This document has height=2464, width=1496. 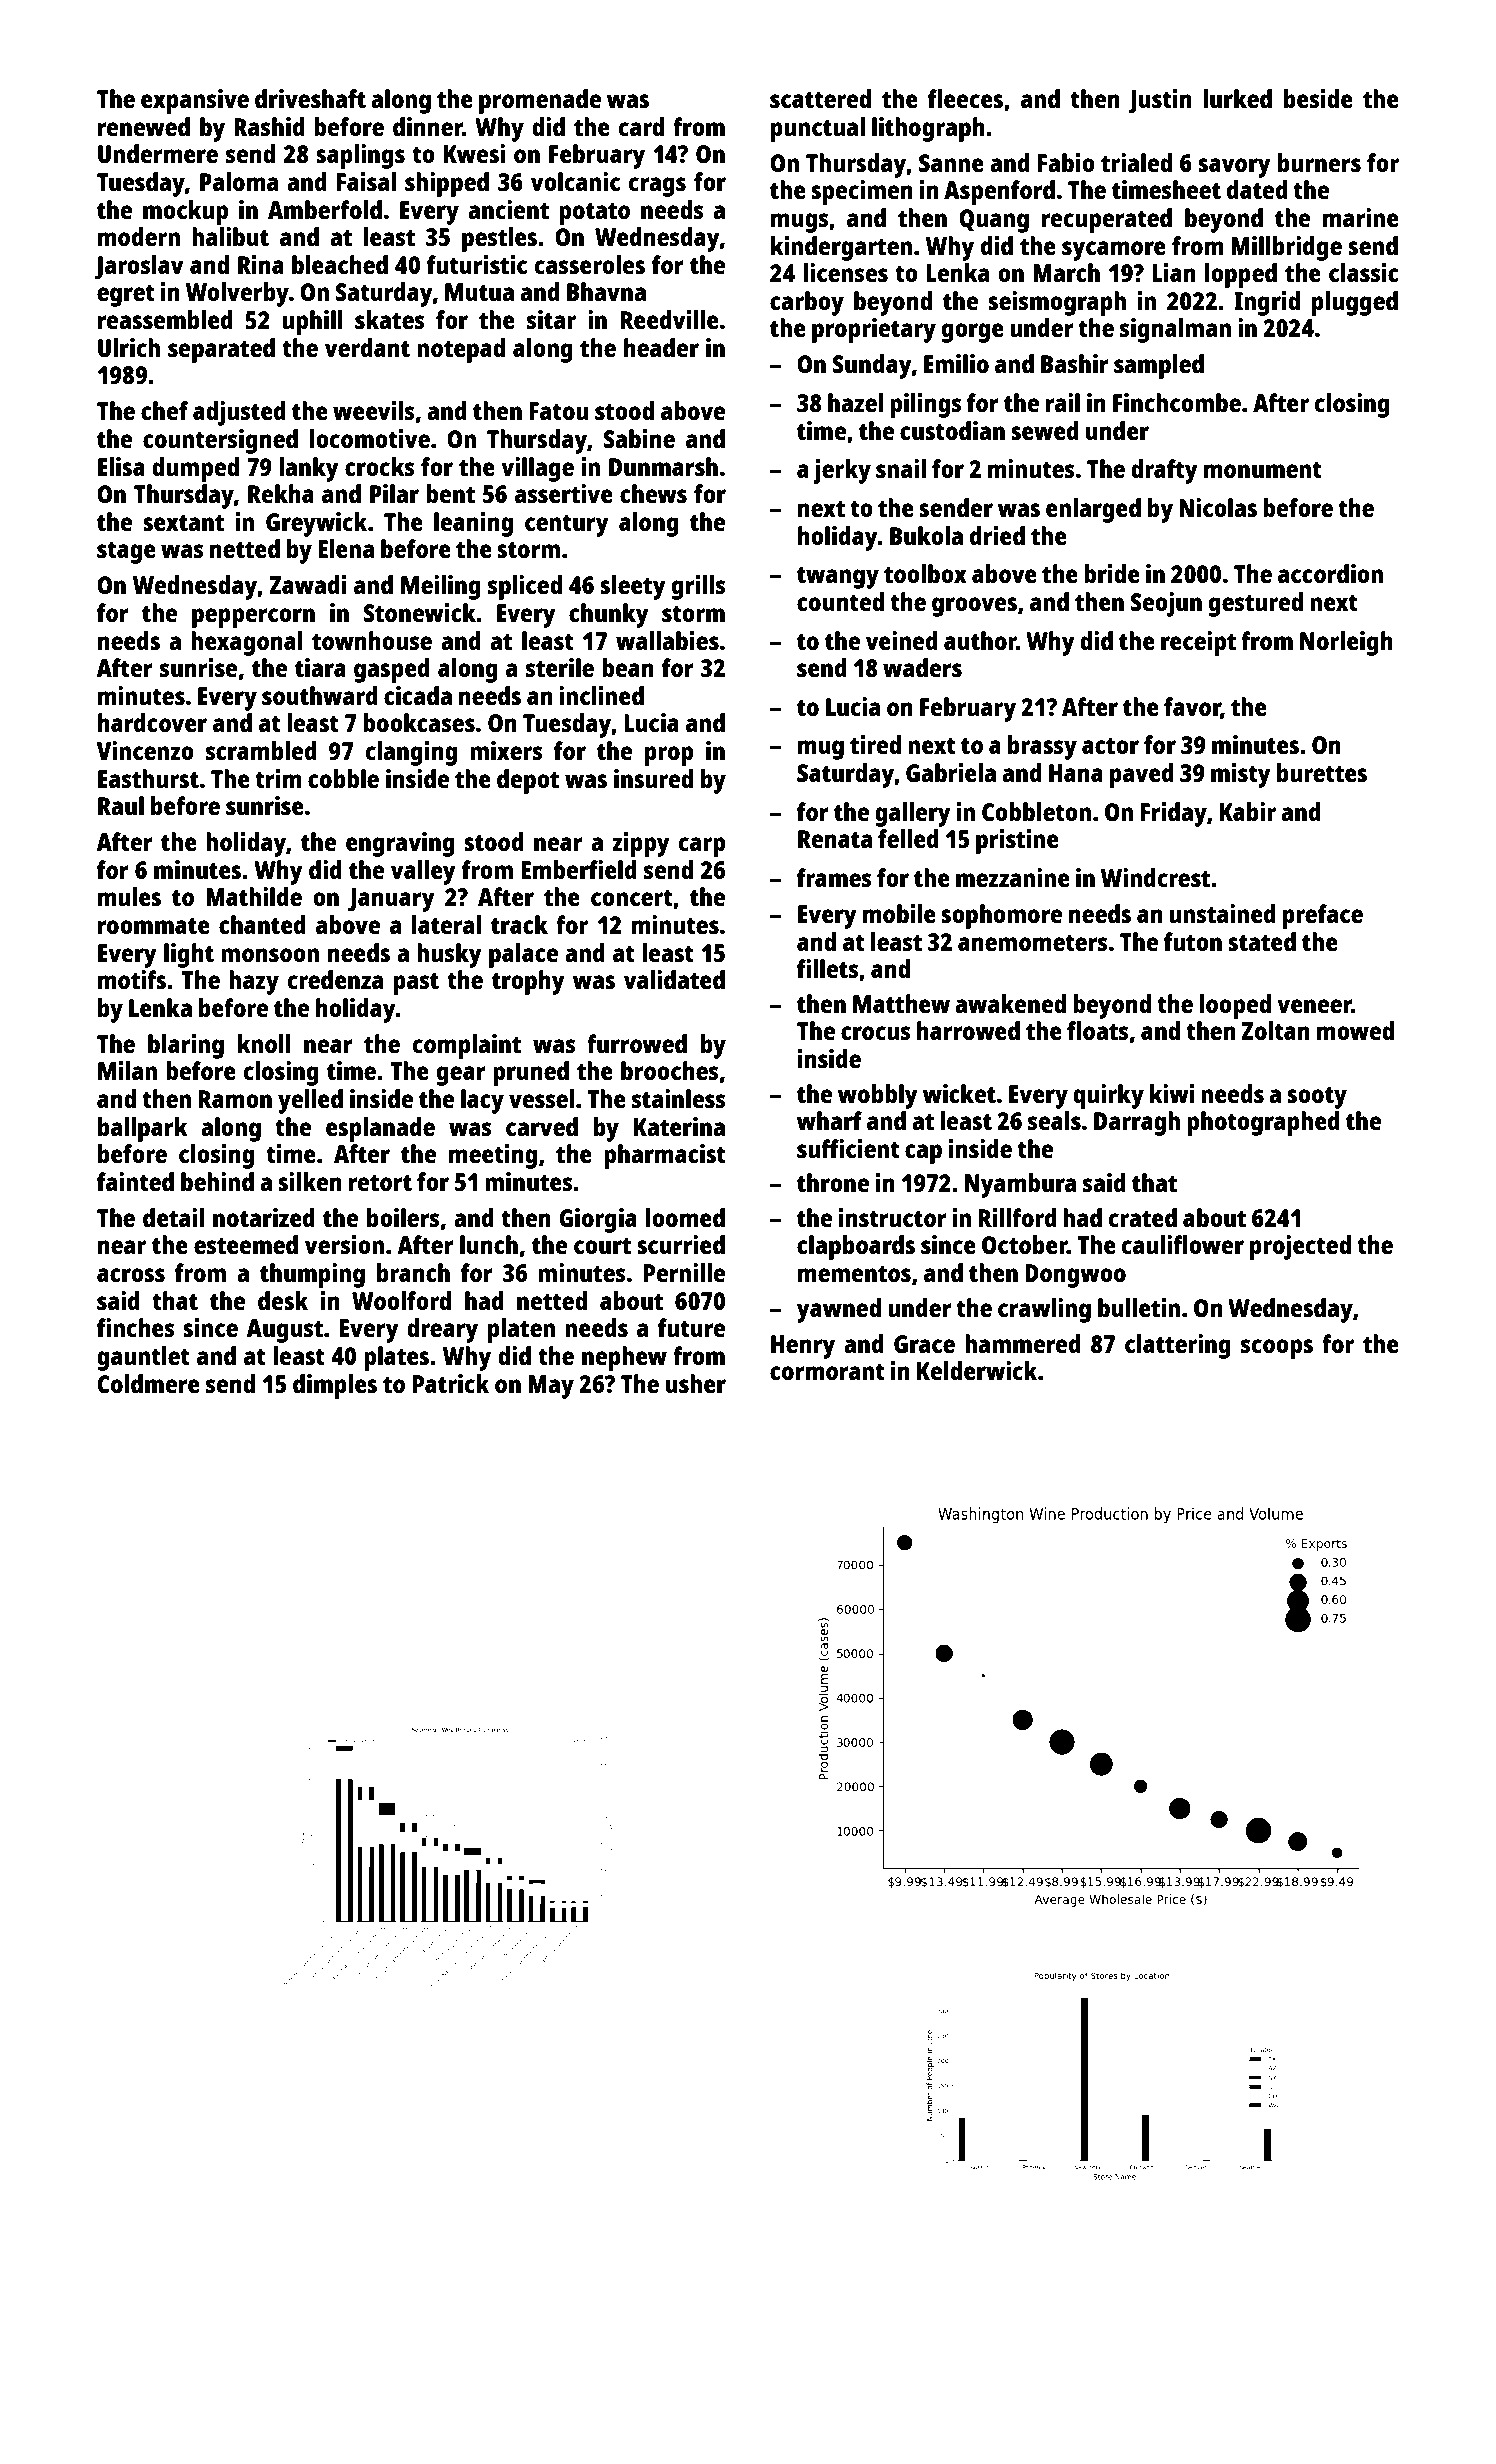 What do you see at coordinates (186, 1046) in the document?
I see `blaring` at bounding box center [186, 1046].
